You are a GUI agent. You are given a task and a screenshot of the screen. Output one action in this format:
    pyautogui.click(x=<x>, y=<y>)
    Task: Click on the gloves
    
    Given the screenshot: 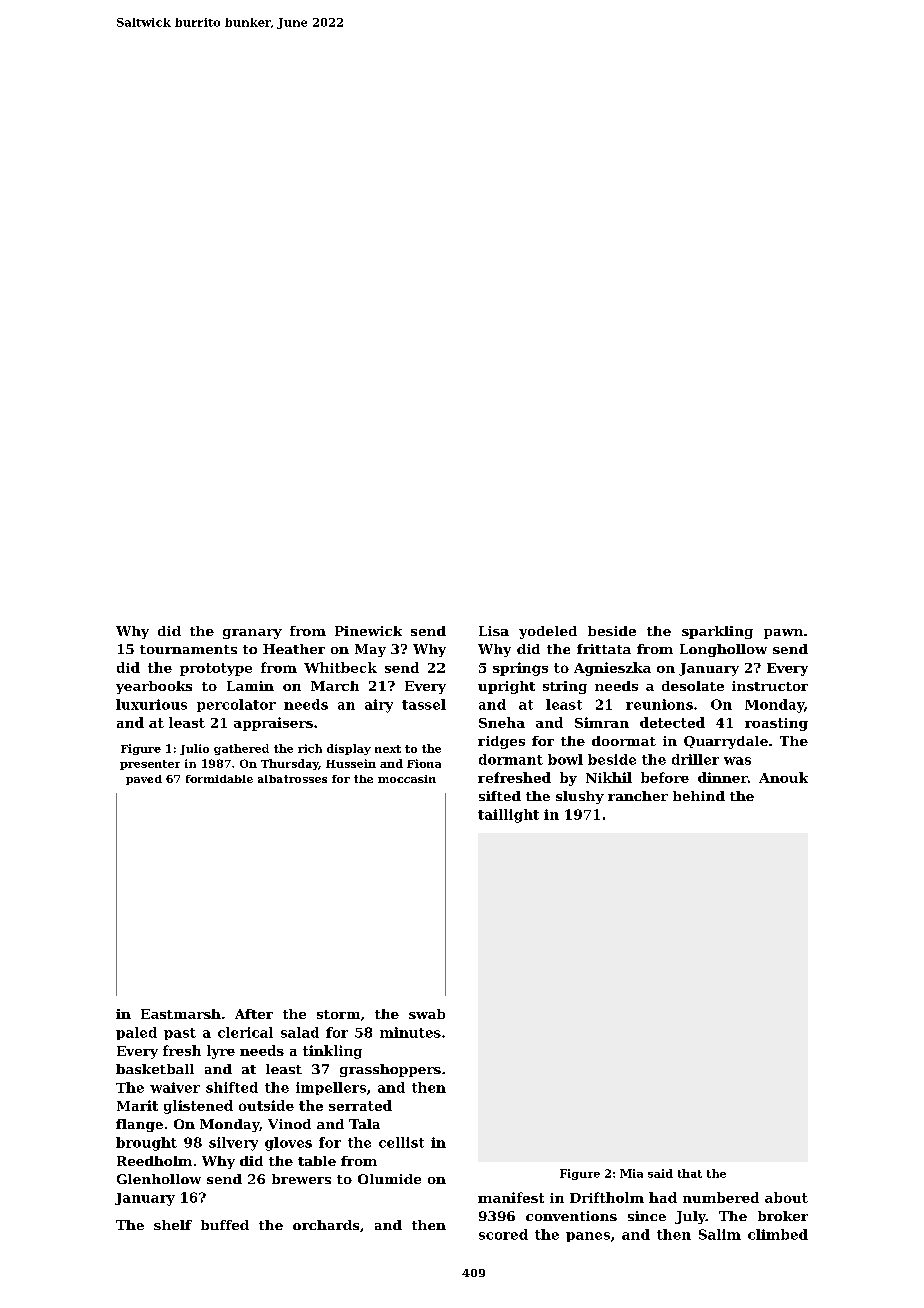 What is the action you would take?
    pyautogui.click(x=288, y=1144)
